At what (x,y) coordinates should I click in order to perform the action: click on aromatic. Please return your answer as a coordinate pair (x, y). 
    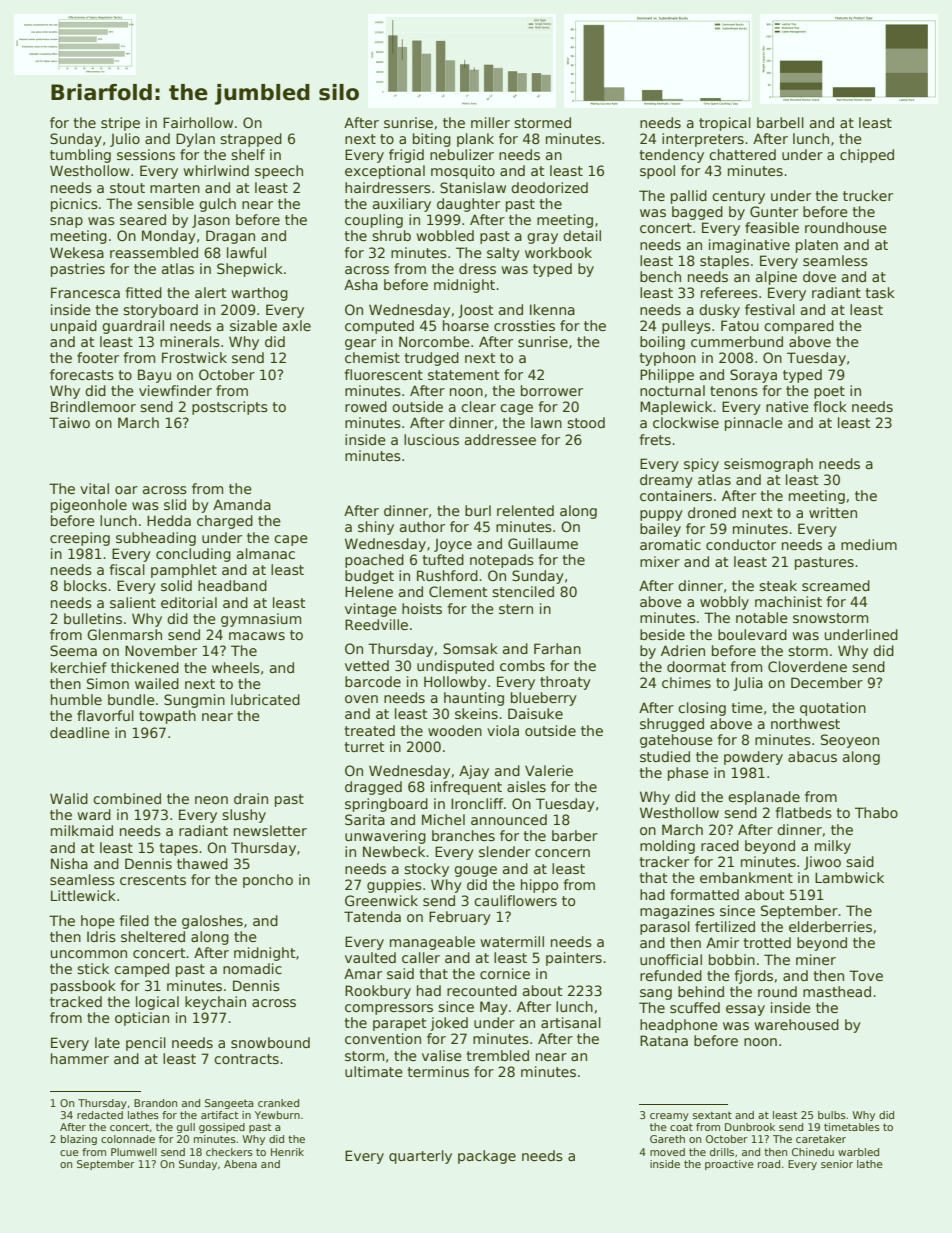
    Looking at the image, I should click on (670, 544).
